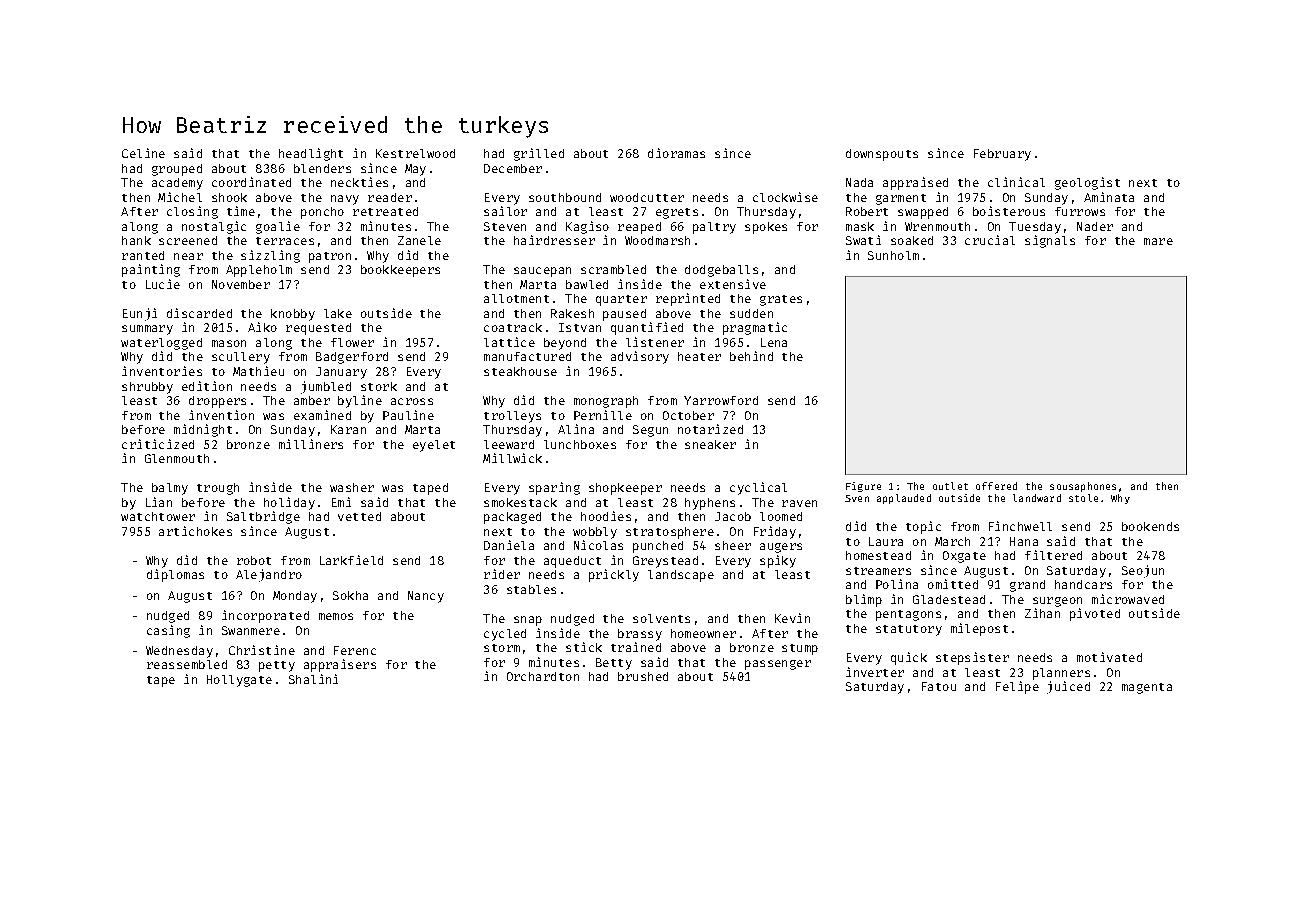  What do you see at coordinates (1002, 155) in the screenshot?
I see `February` at bounding box center [1002, 155].
